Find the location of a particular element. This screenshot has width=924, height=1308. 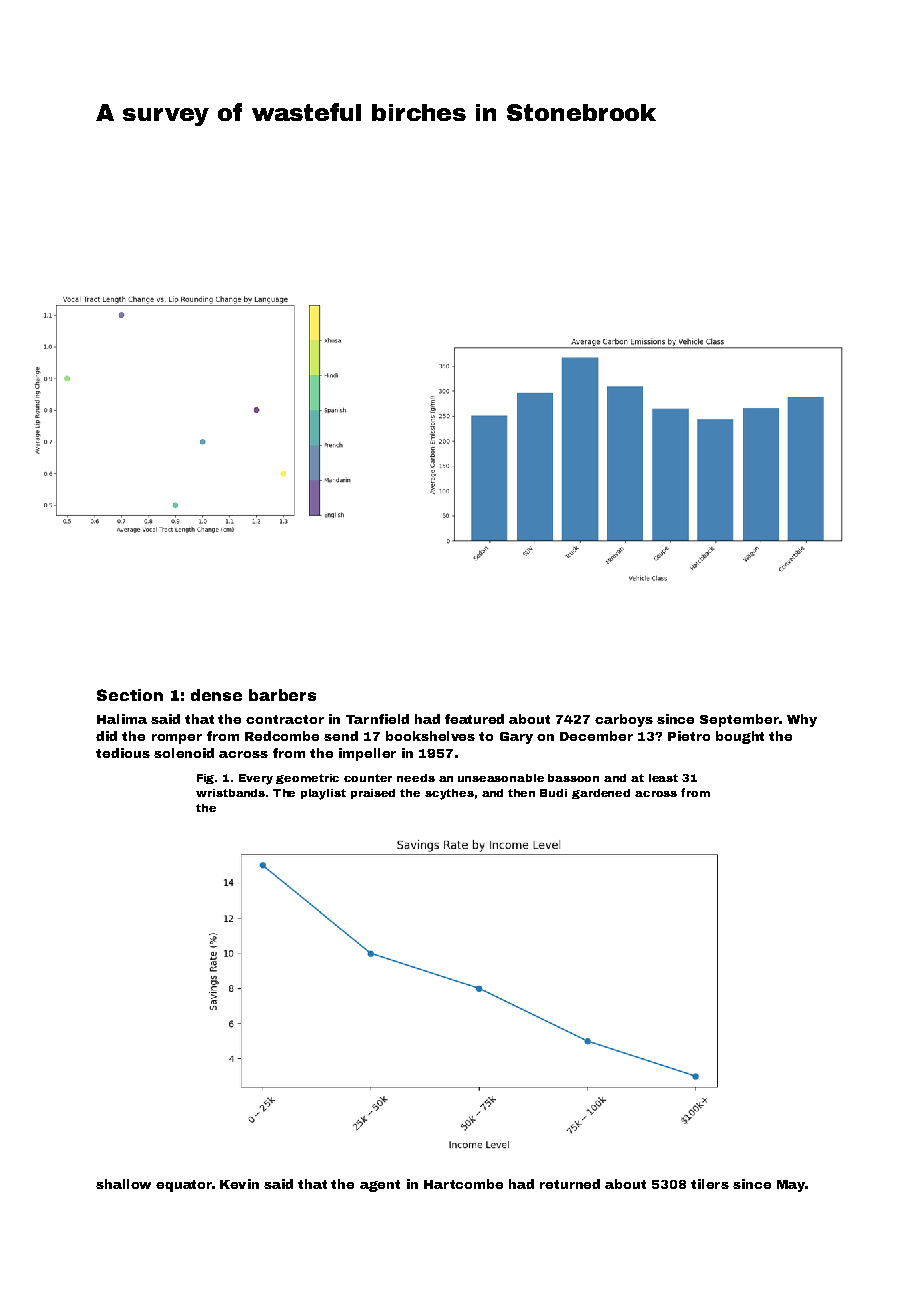

then is located at coordinates (521, 793).
